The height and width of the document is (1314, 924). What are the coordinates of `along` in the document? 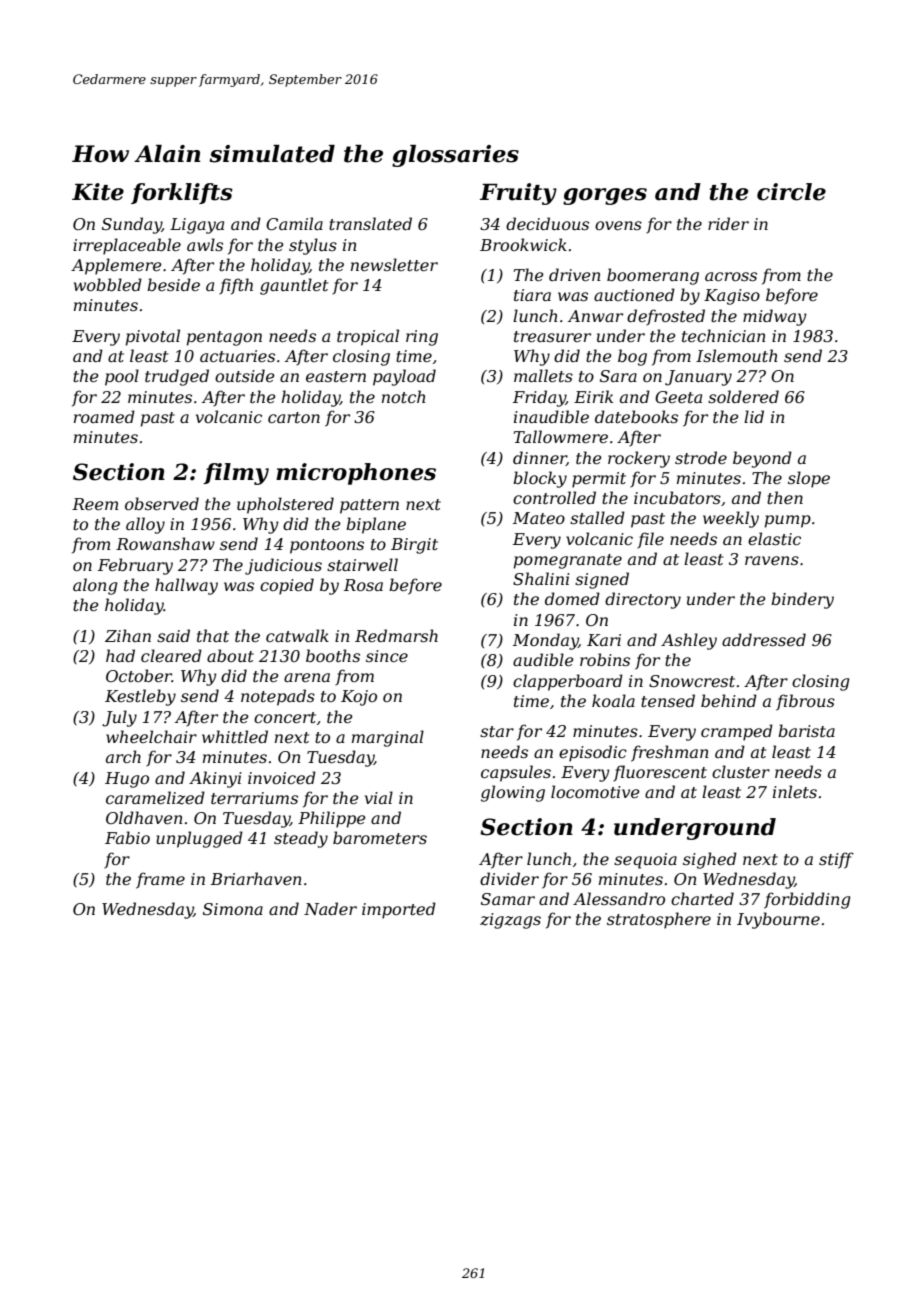 It's located at (95, 586).
